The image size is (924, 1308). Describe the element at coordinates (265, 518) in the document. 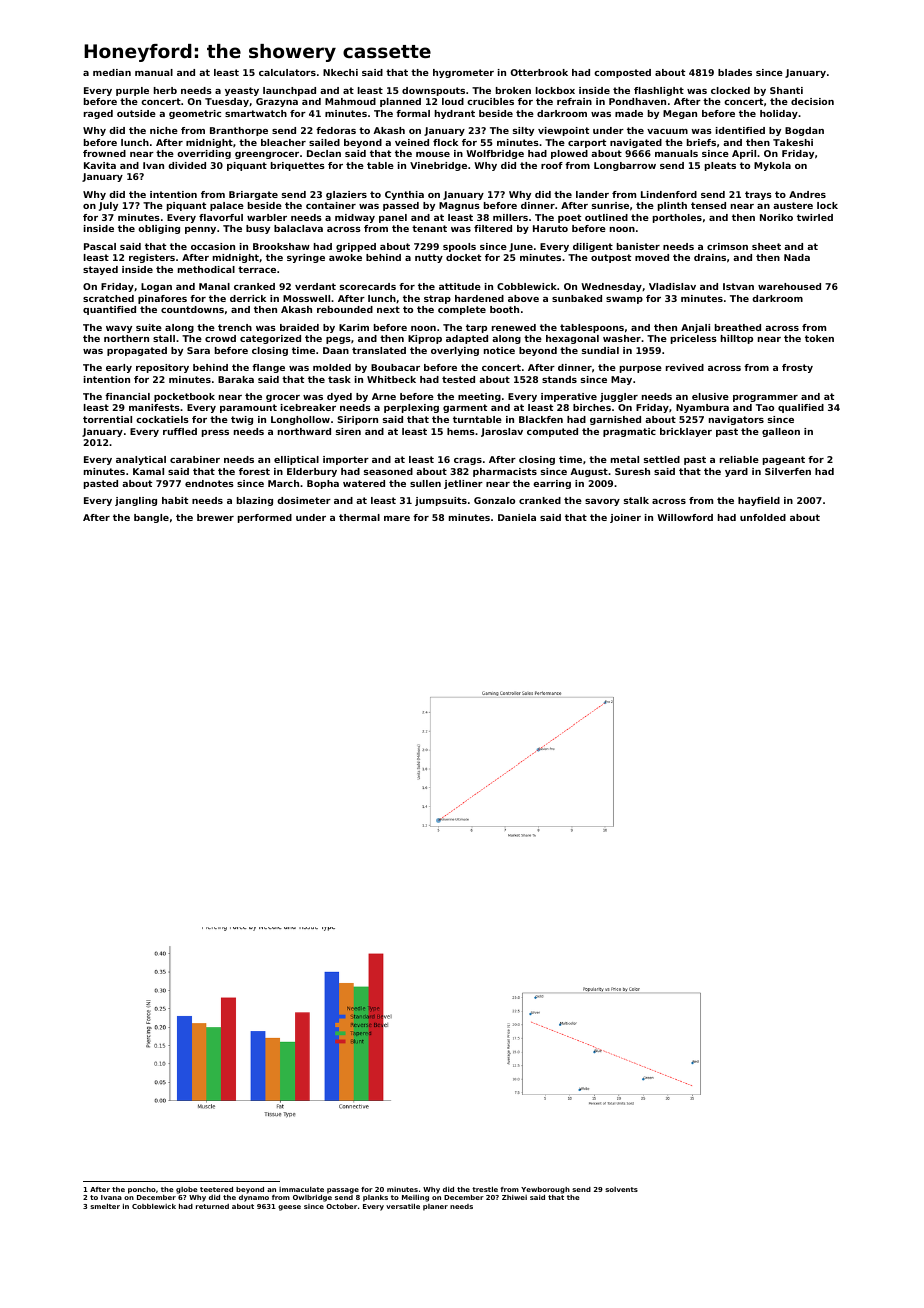

I see `performed` at that location.
